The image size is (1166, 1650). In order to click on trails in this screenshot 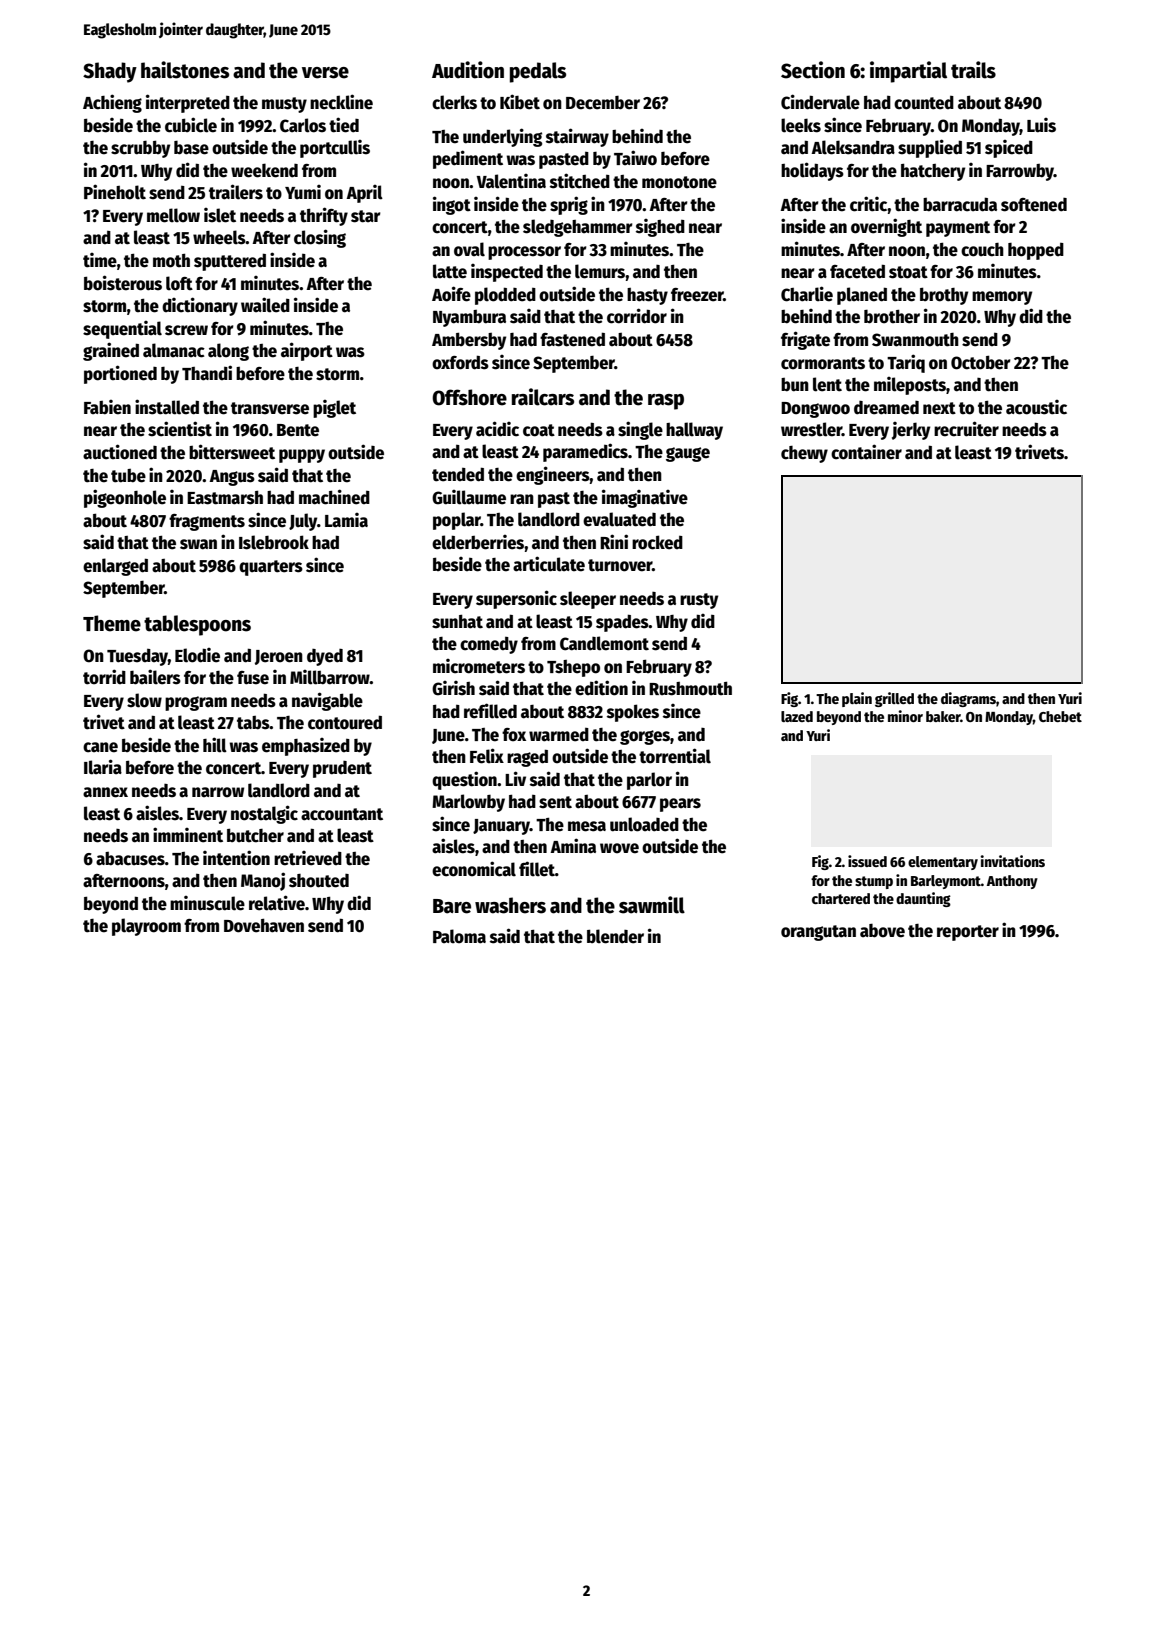, I will do `click(973, 70)`.
